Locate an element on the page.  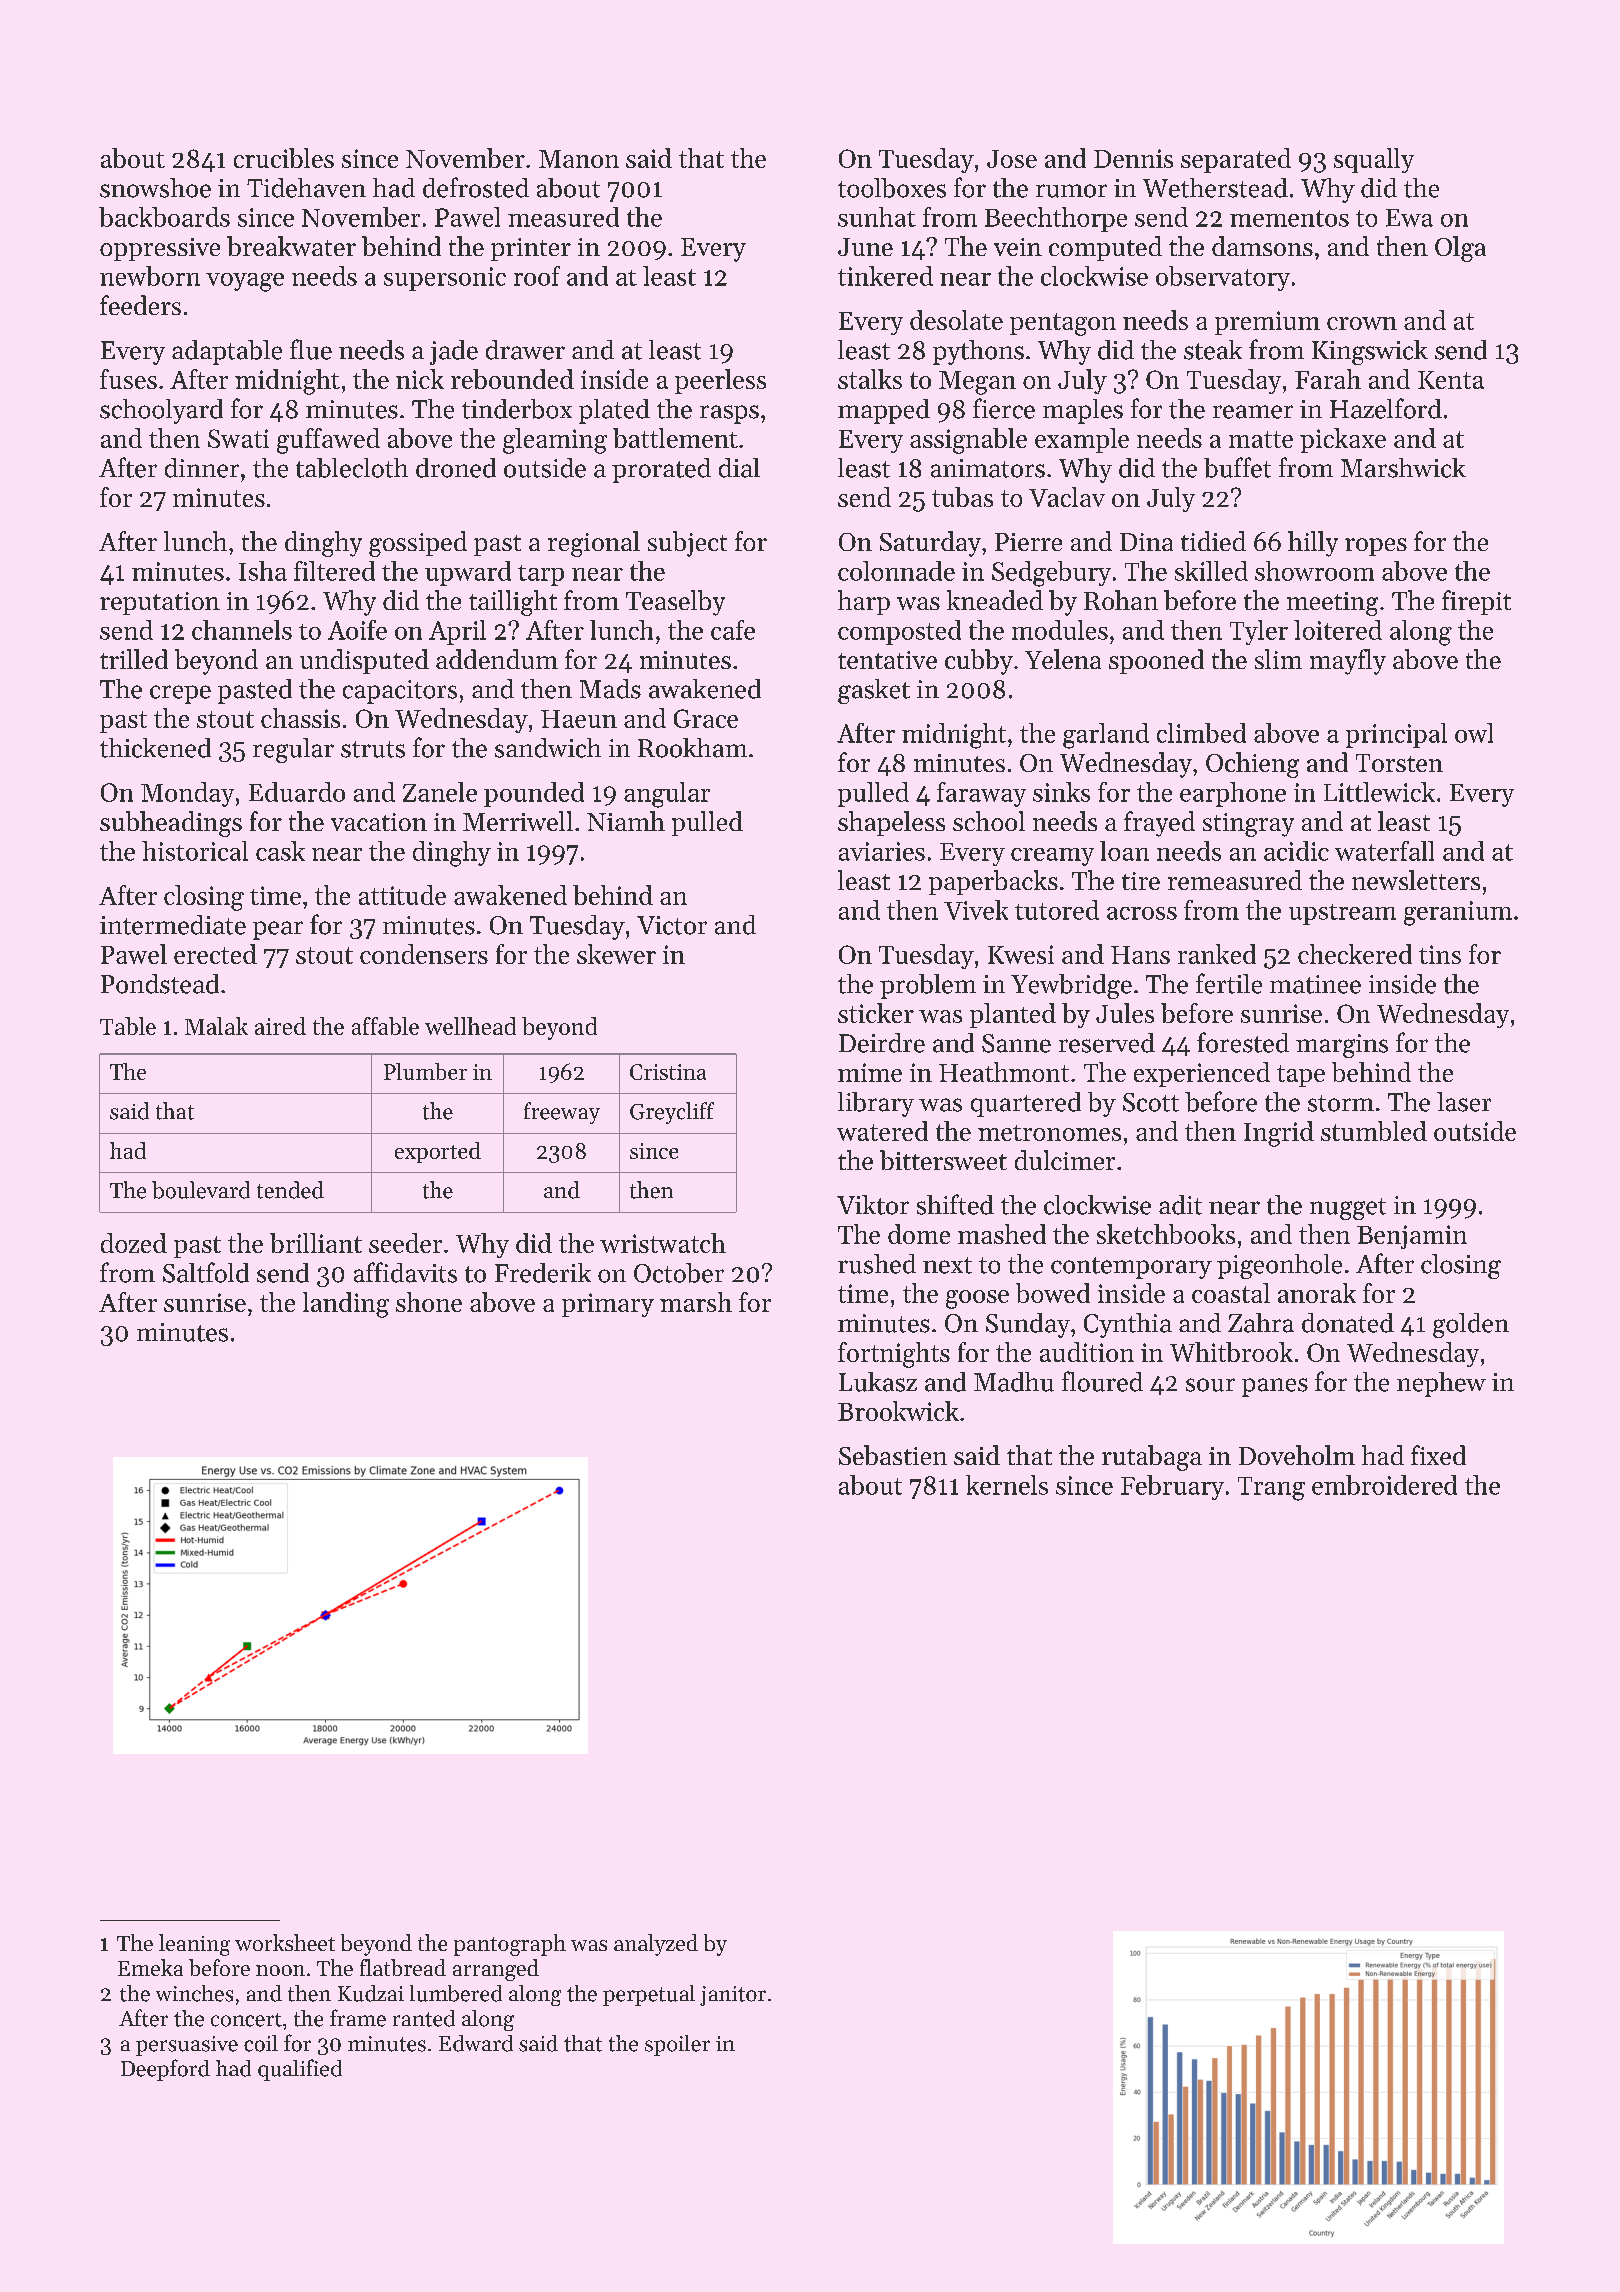
colonnade is located at coordinates (896, 571).
